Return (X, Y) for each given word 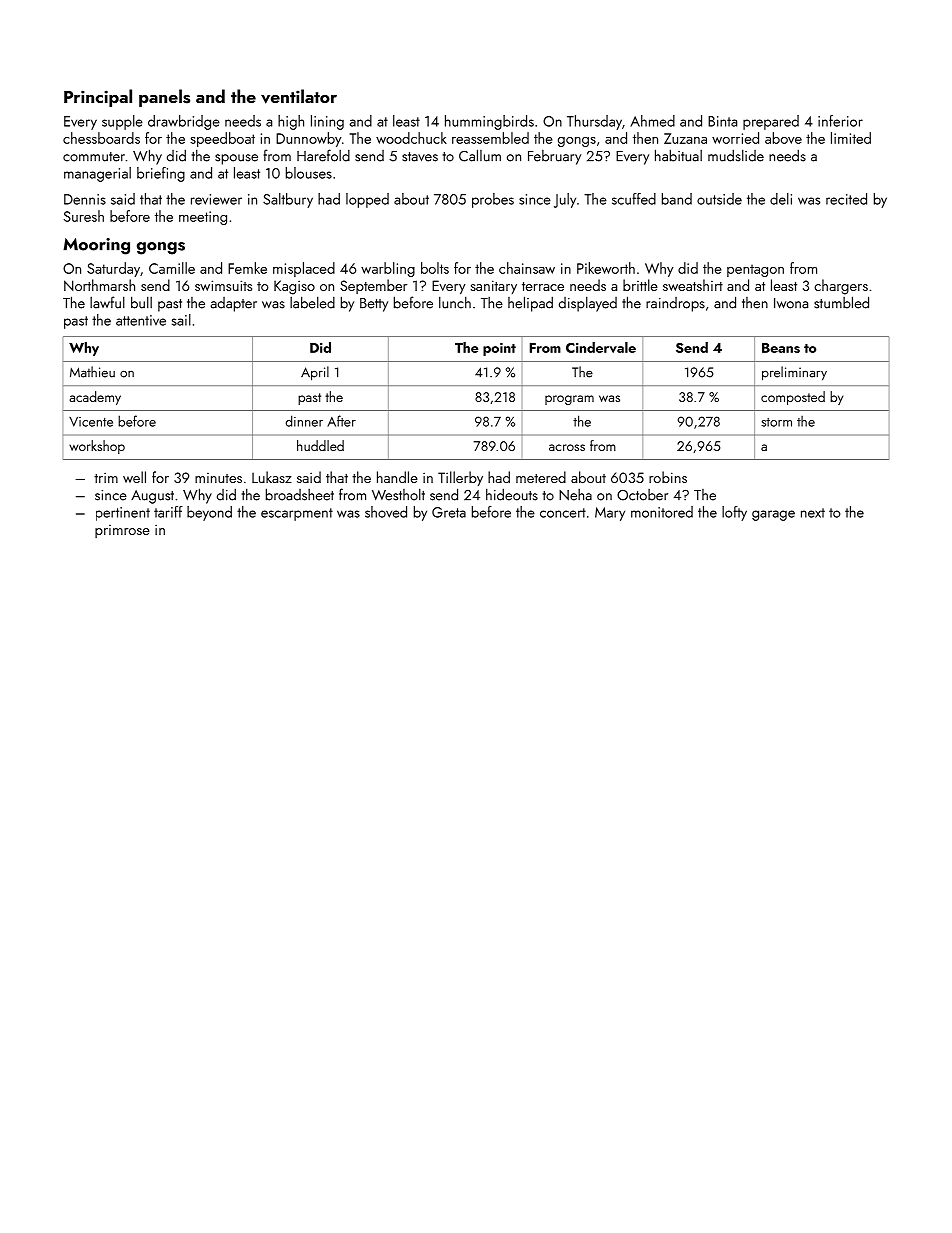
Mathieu (92, 372)
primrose (122, 531)
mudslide (736, 155)
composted (793, 398)
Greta (449, 512)
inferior (840, 121)
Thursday (594, 122)
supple (122, 122)
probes (493, 200)
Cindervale (601, 347)
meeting (203, 218)
